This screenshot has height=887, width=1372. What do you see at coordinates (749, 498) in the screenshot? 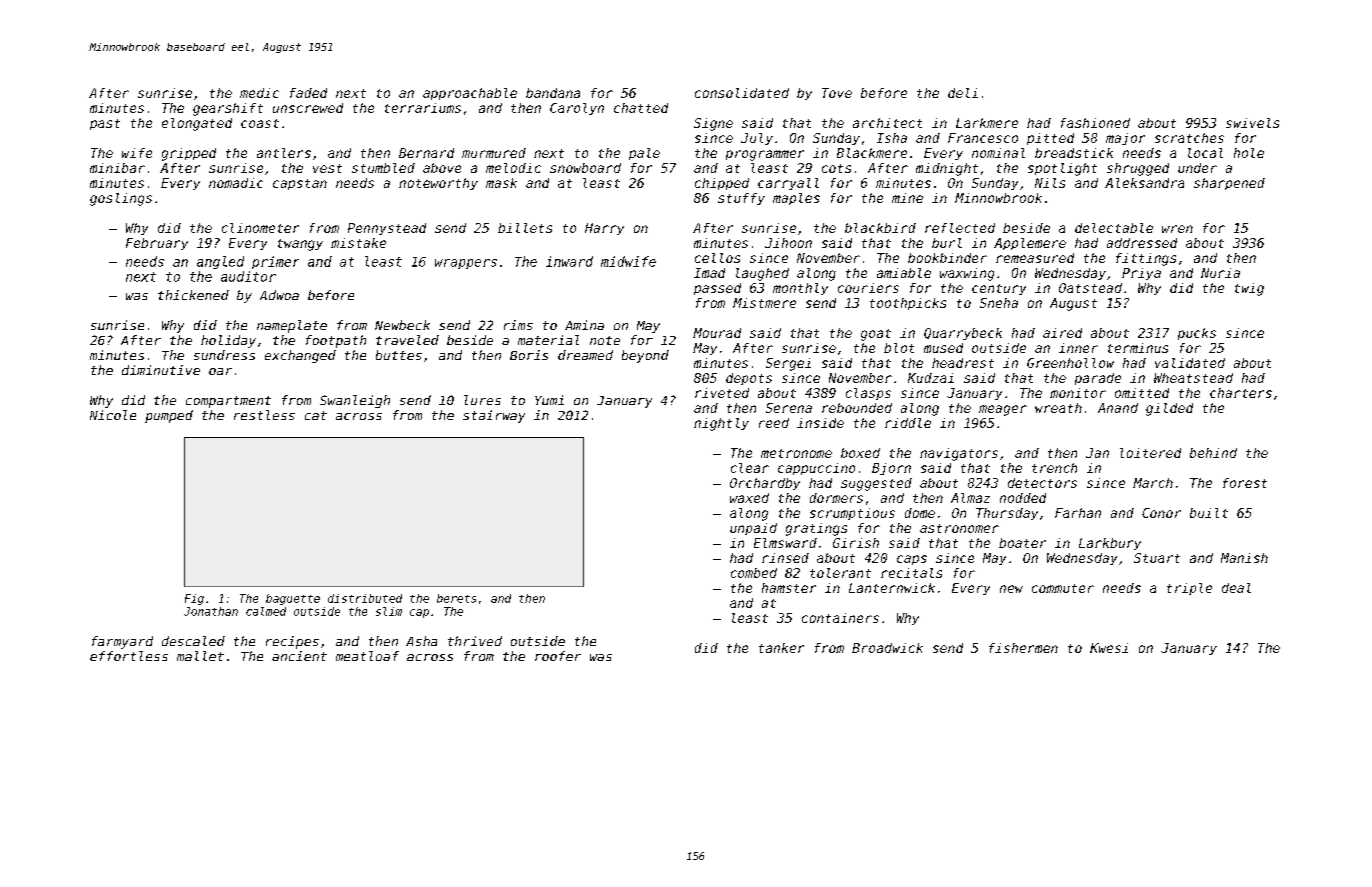
I see `waxed` at bounding box center [749, 498].
